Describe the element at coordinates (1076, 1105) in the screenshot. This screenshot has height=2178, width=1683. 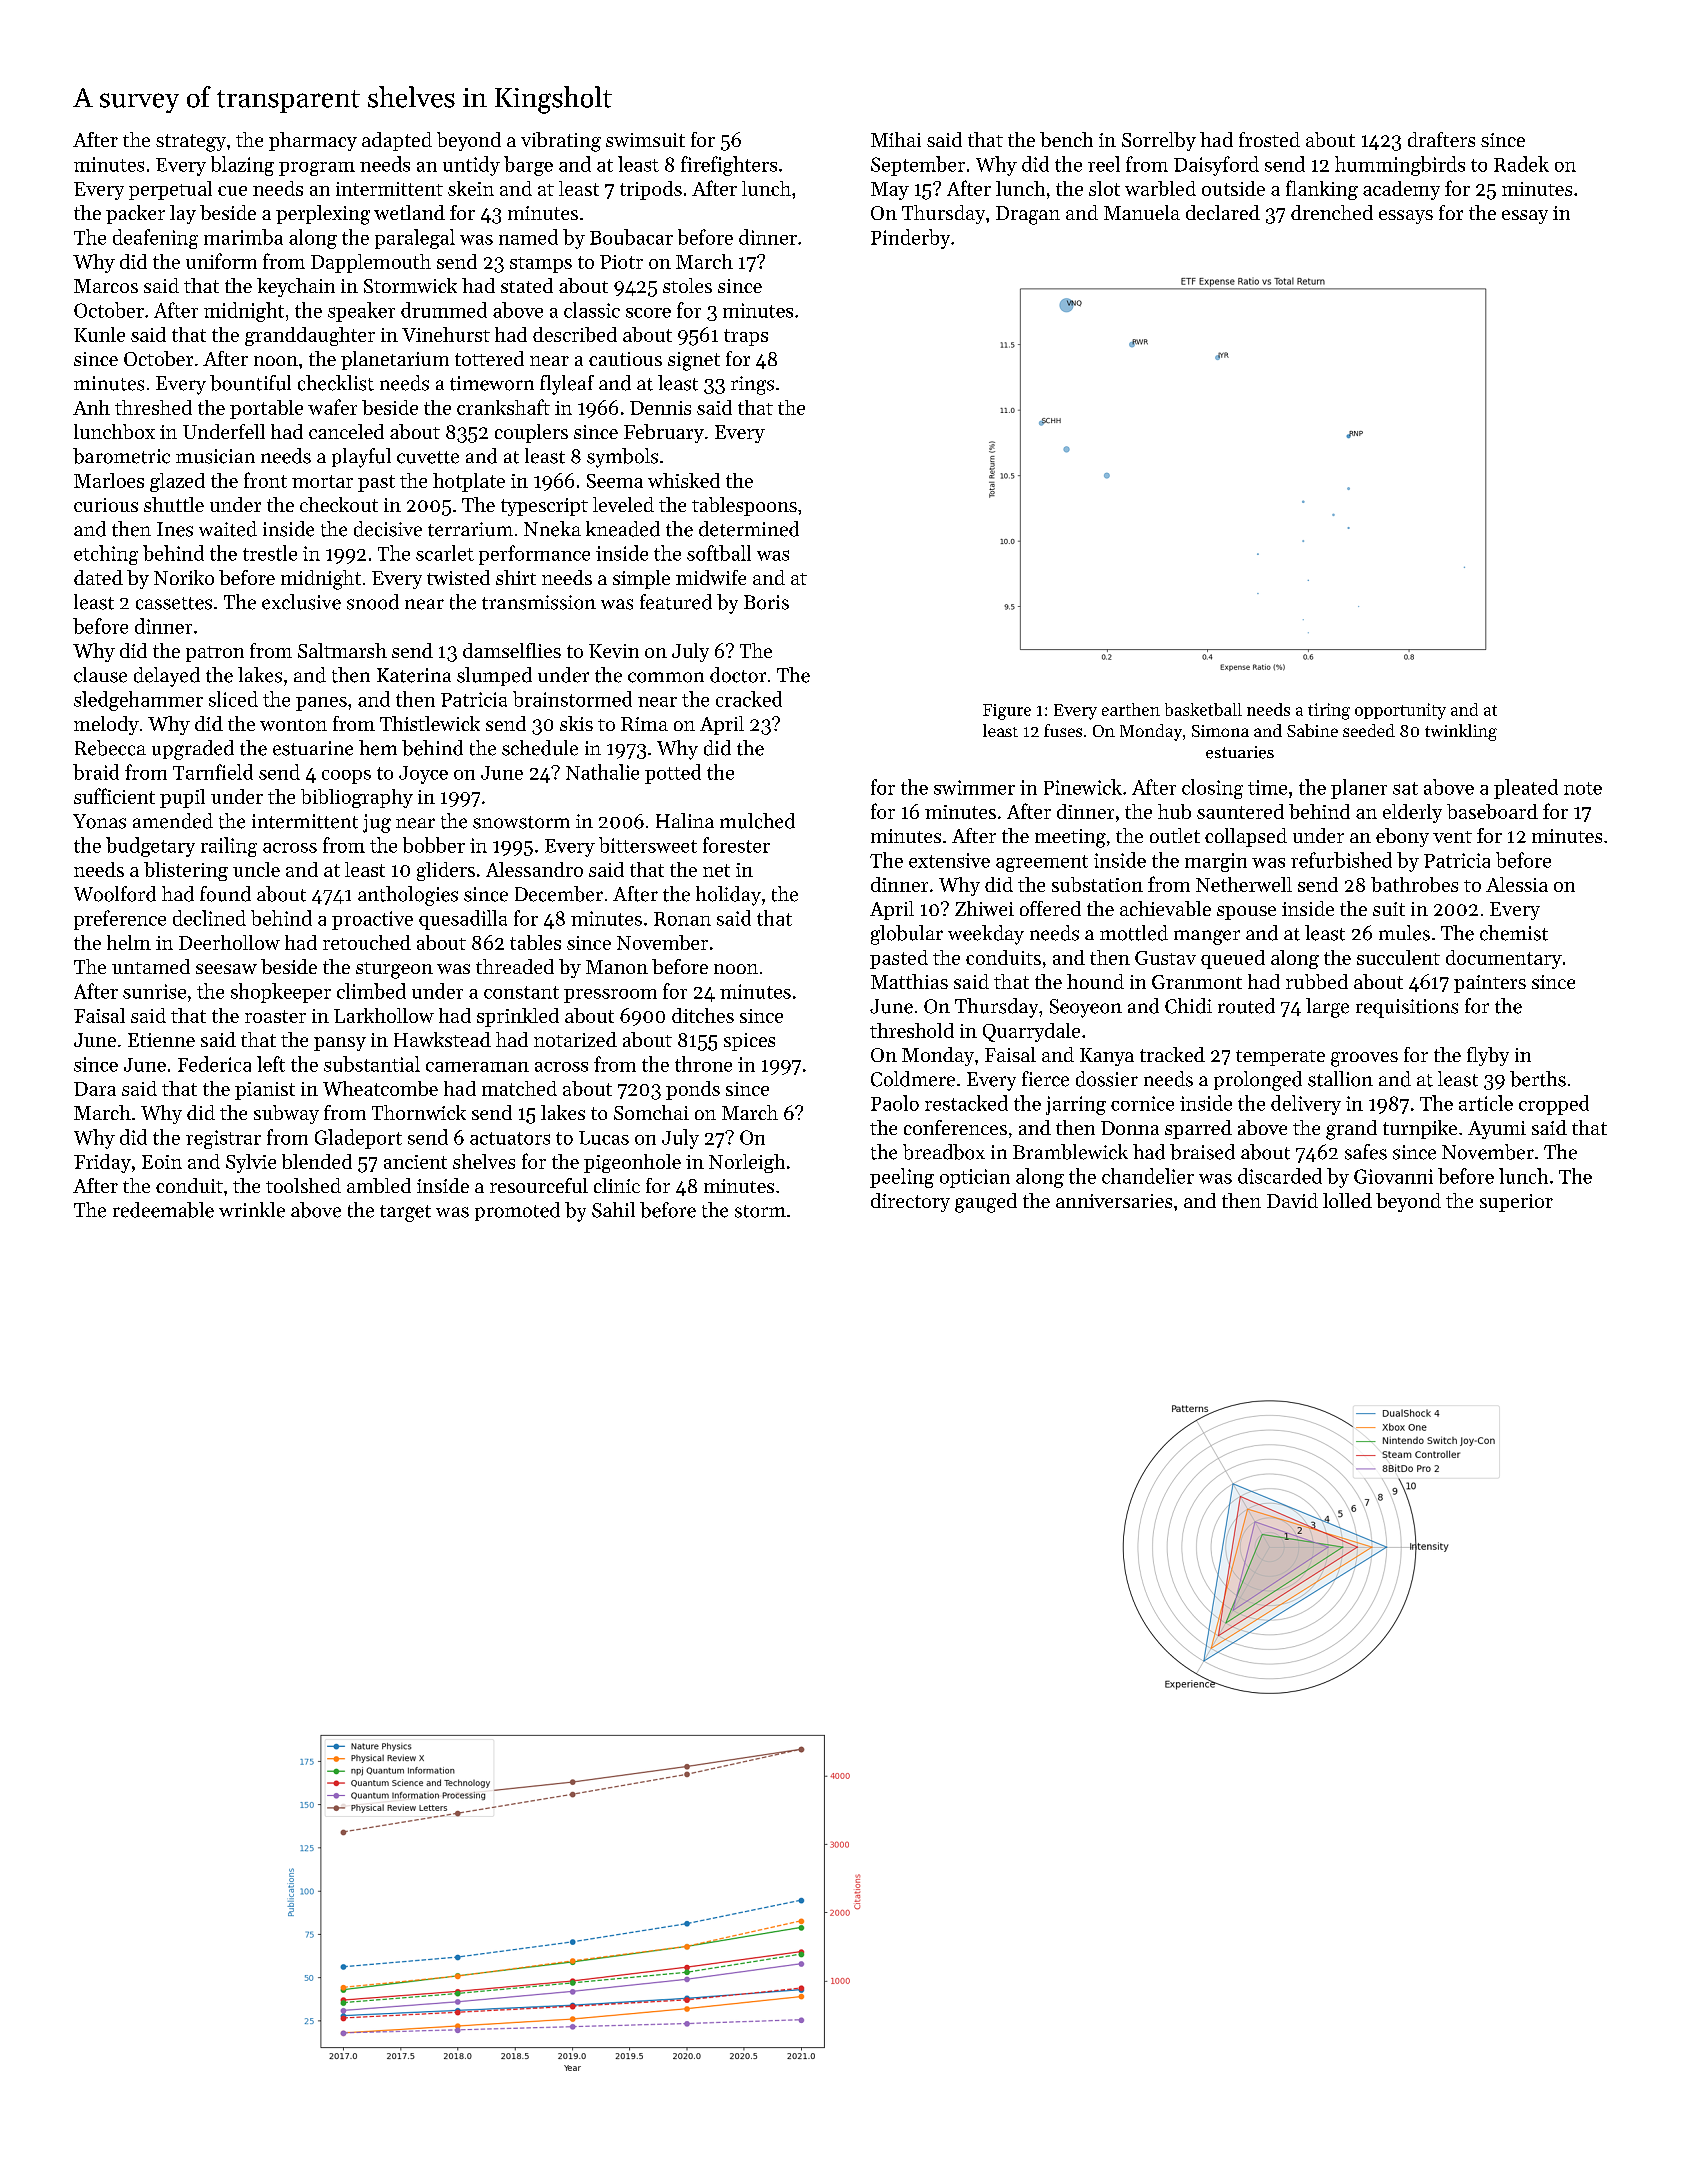
I see `jarring` at that location.
